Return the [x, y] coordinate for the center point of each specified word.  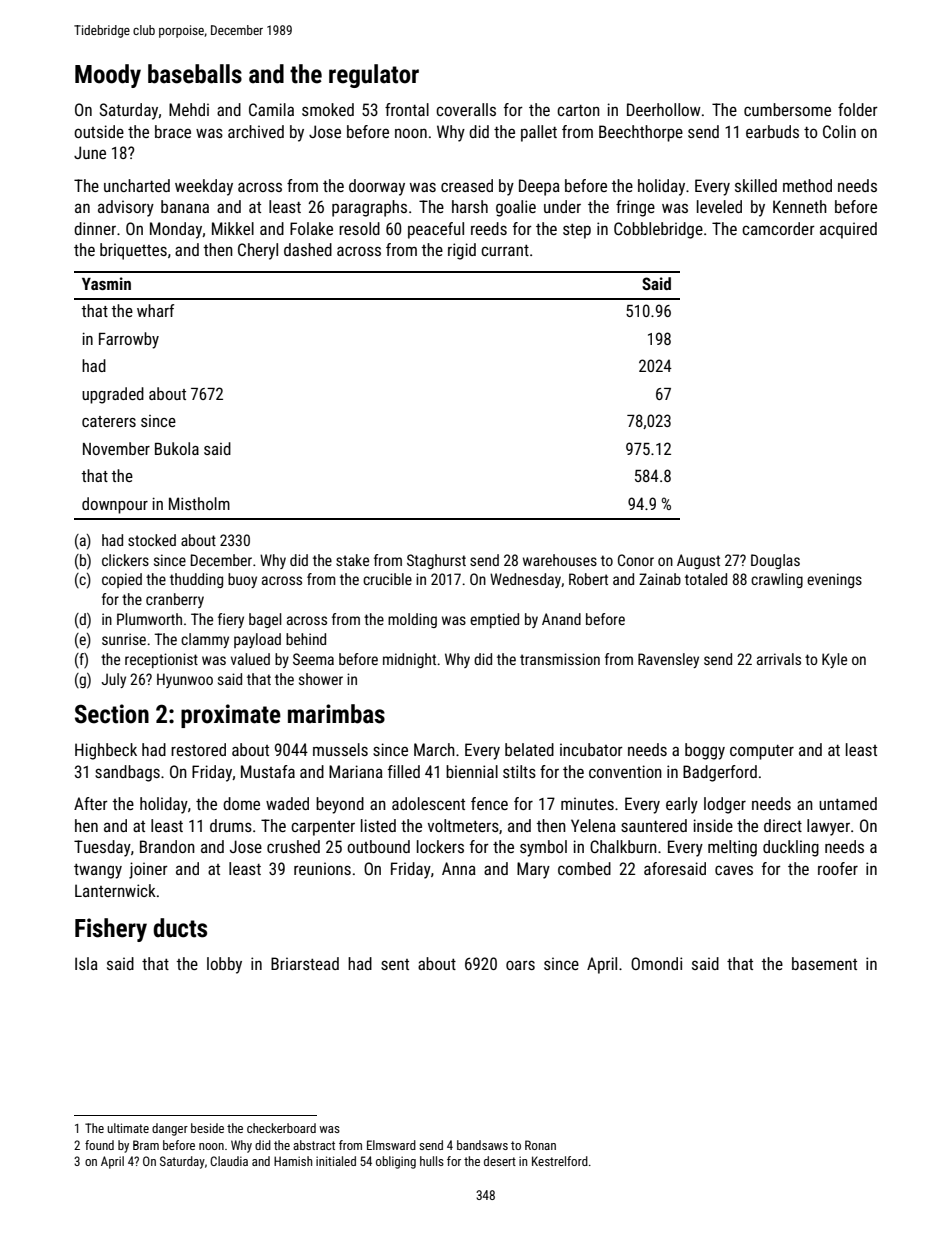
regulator [374, 76]
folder [858, 109]
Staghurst [436, 561]
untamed [848, 803]
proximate [231, 716]
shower [321, 679]
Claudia [229, 1161]
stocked [152, 540]
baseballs [195, 74]
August [698, 561]
